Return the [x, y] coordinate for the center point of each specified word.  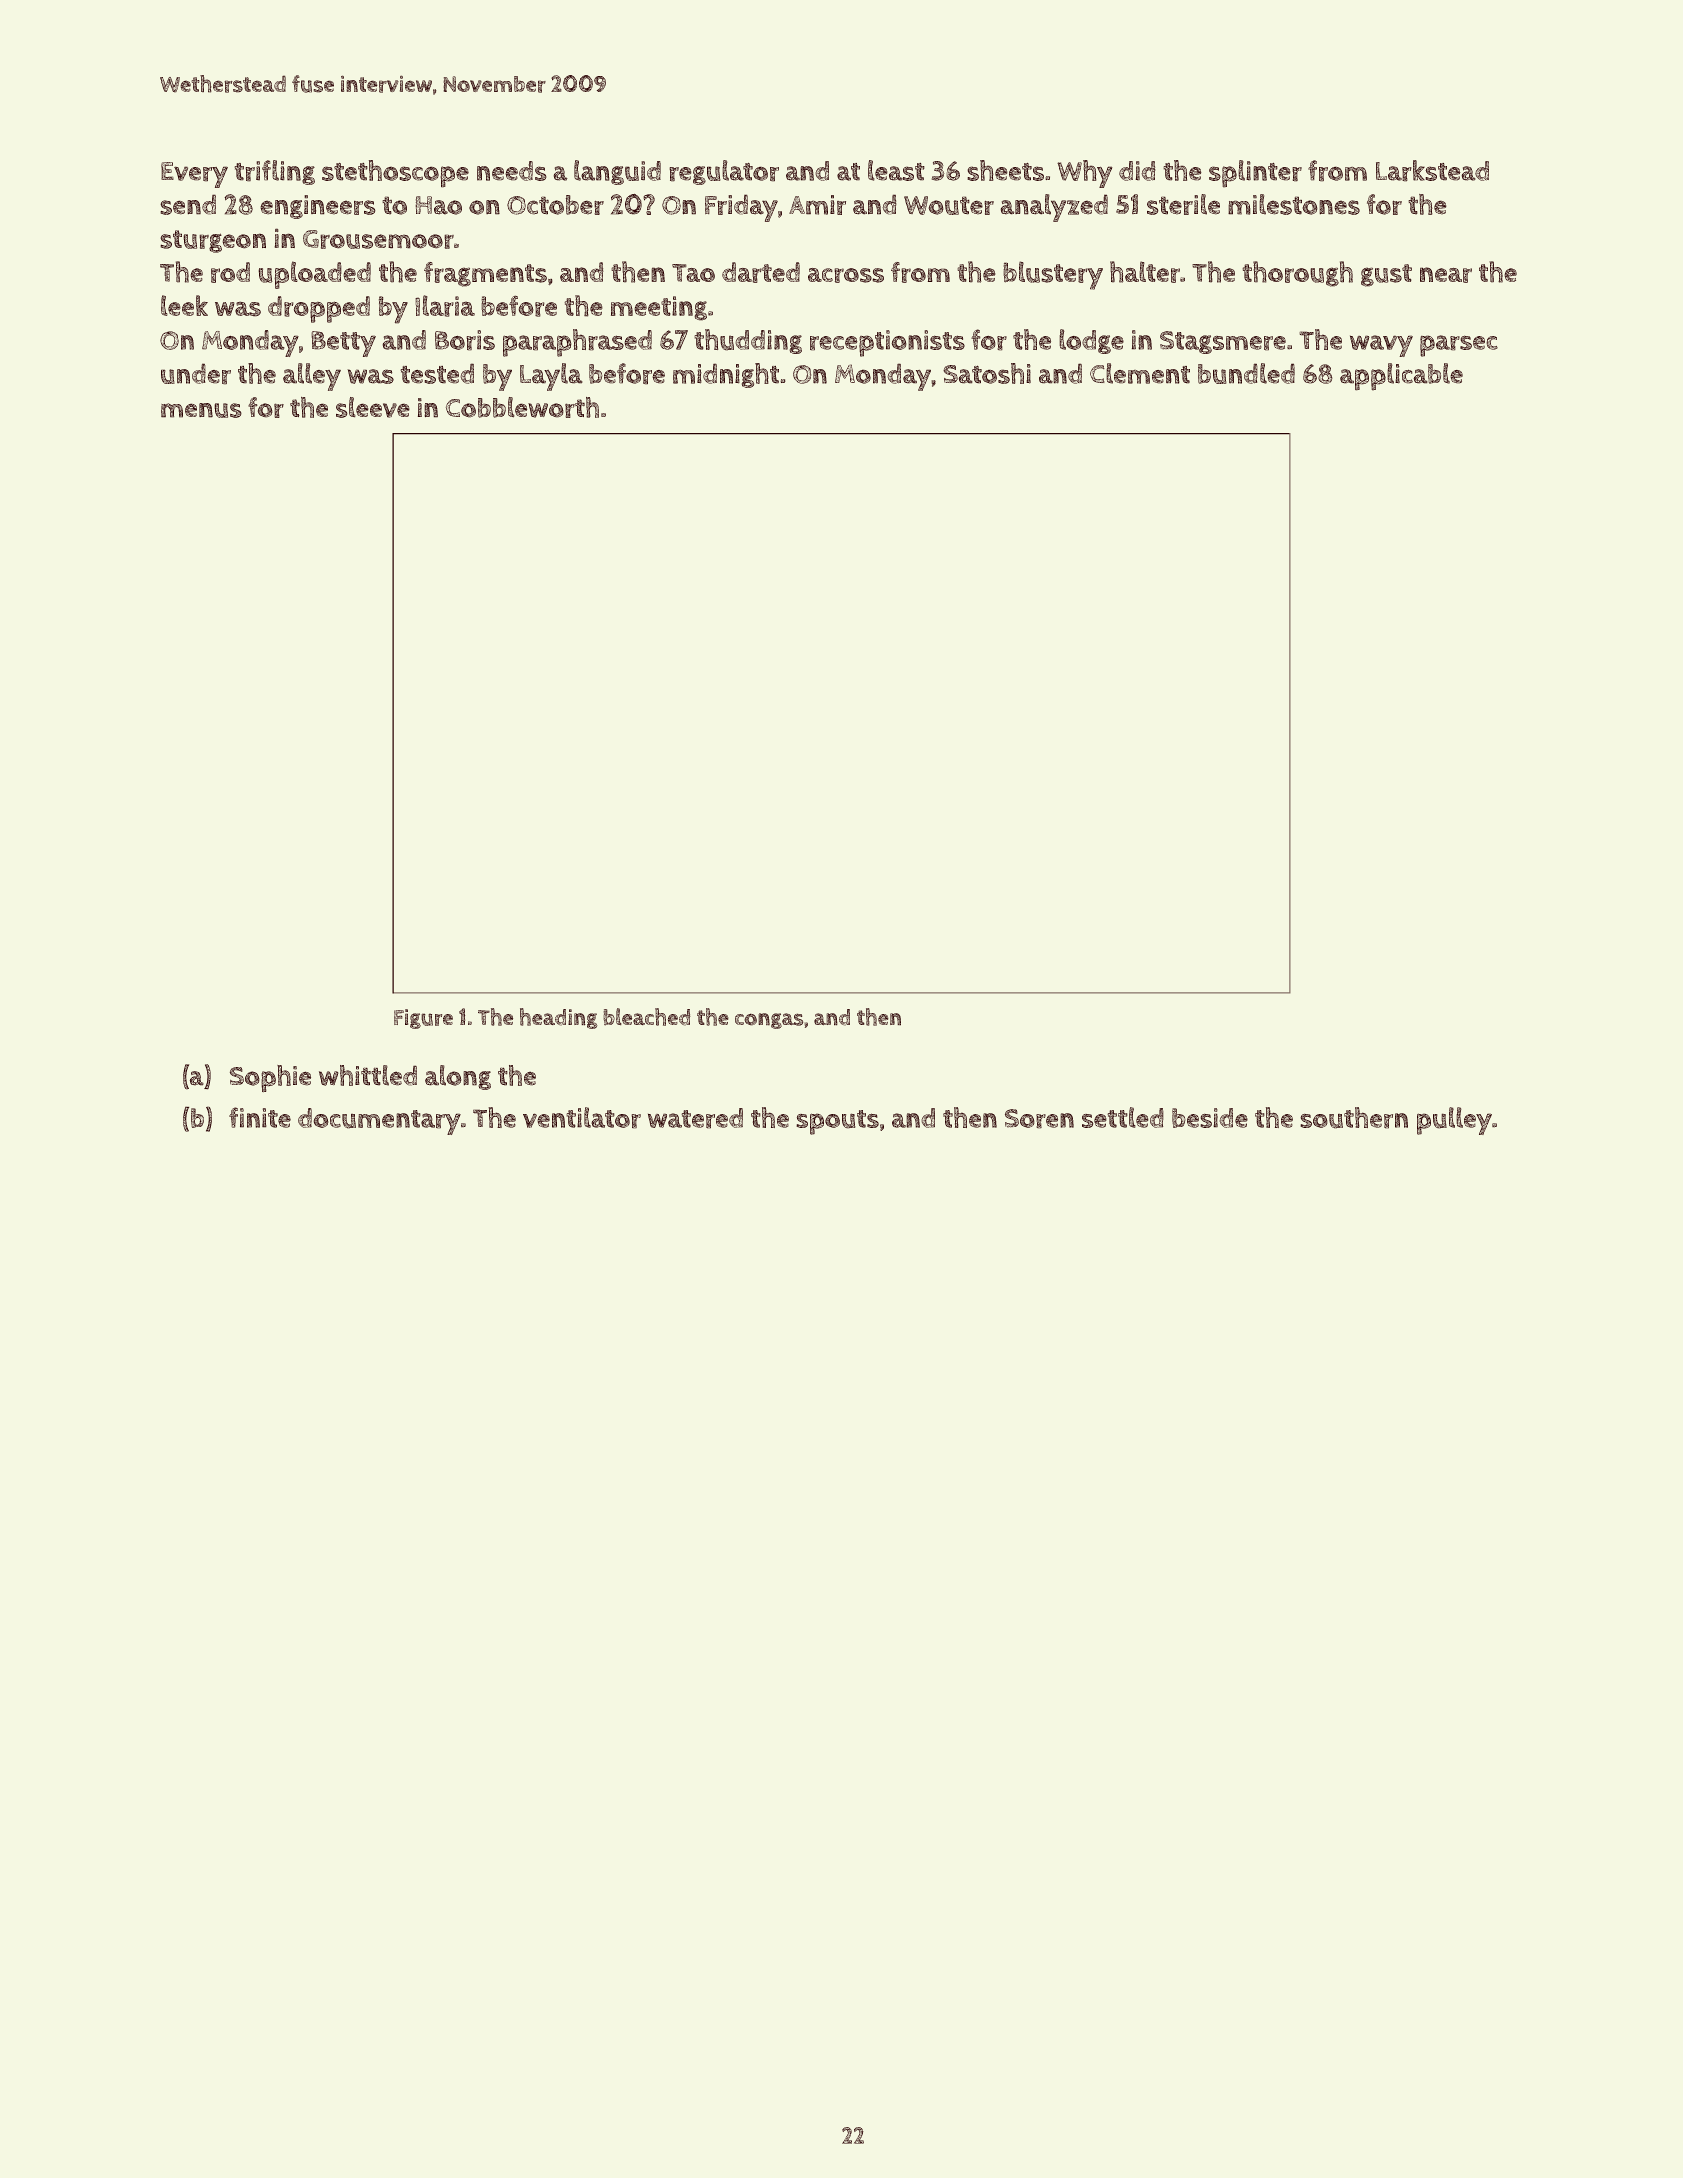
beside [1210, 1118]
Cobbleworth [522, 407]
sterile [1183, 204]
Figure [423, 1019]
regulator [724, 172]
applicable [1401, 376]
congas [769, 1021]
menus [201, 410]
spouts [838, 1122]
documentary [379, 1121]
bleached [647, 1017]
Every [194, 175]
